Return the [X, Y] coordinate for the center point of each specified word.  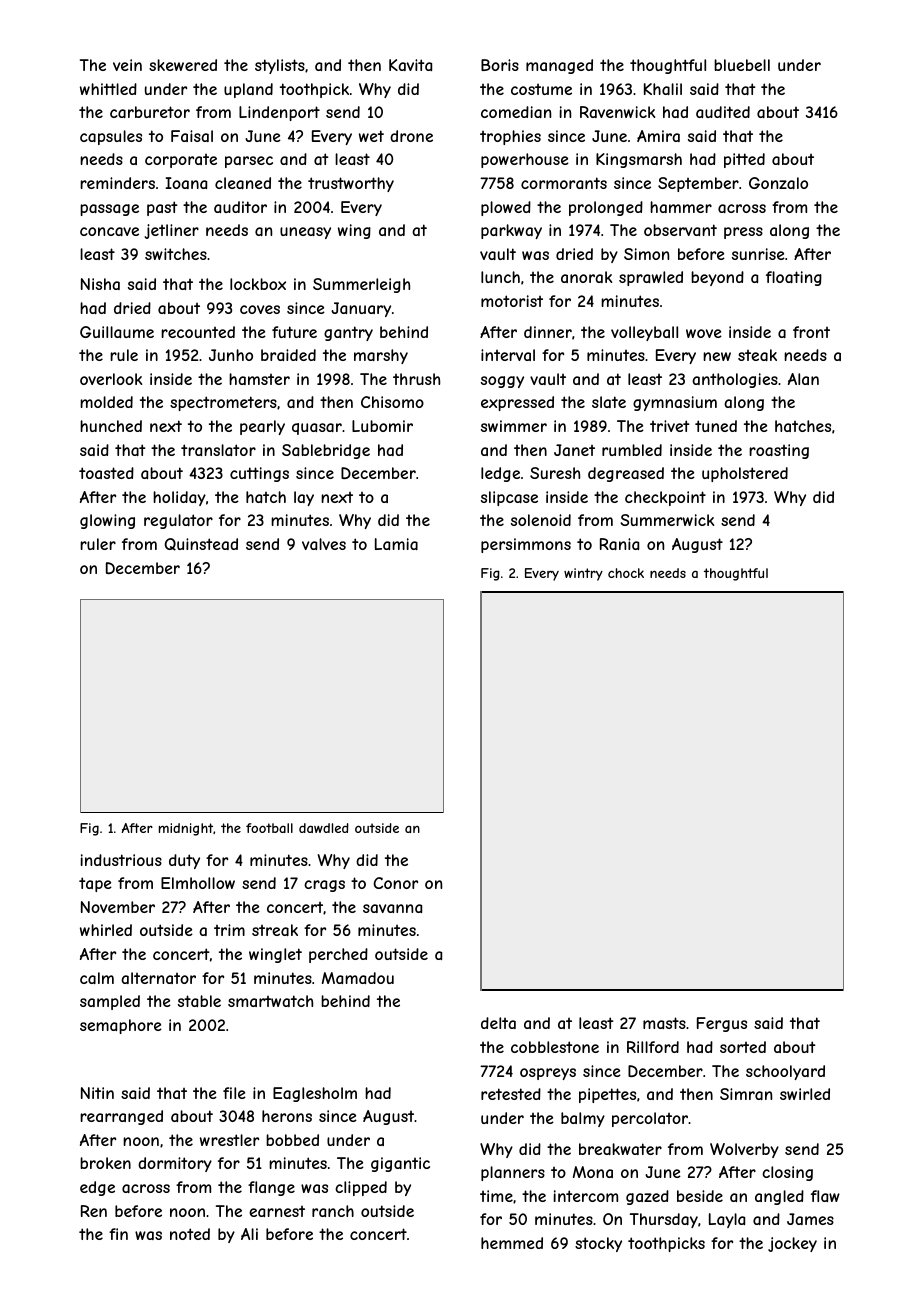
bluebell [742, 65]
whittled [108, 89]
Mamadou [358, 978]
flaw [825, 1196]
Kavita [410, 65]
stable [199, 1001]
